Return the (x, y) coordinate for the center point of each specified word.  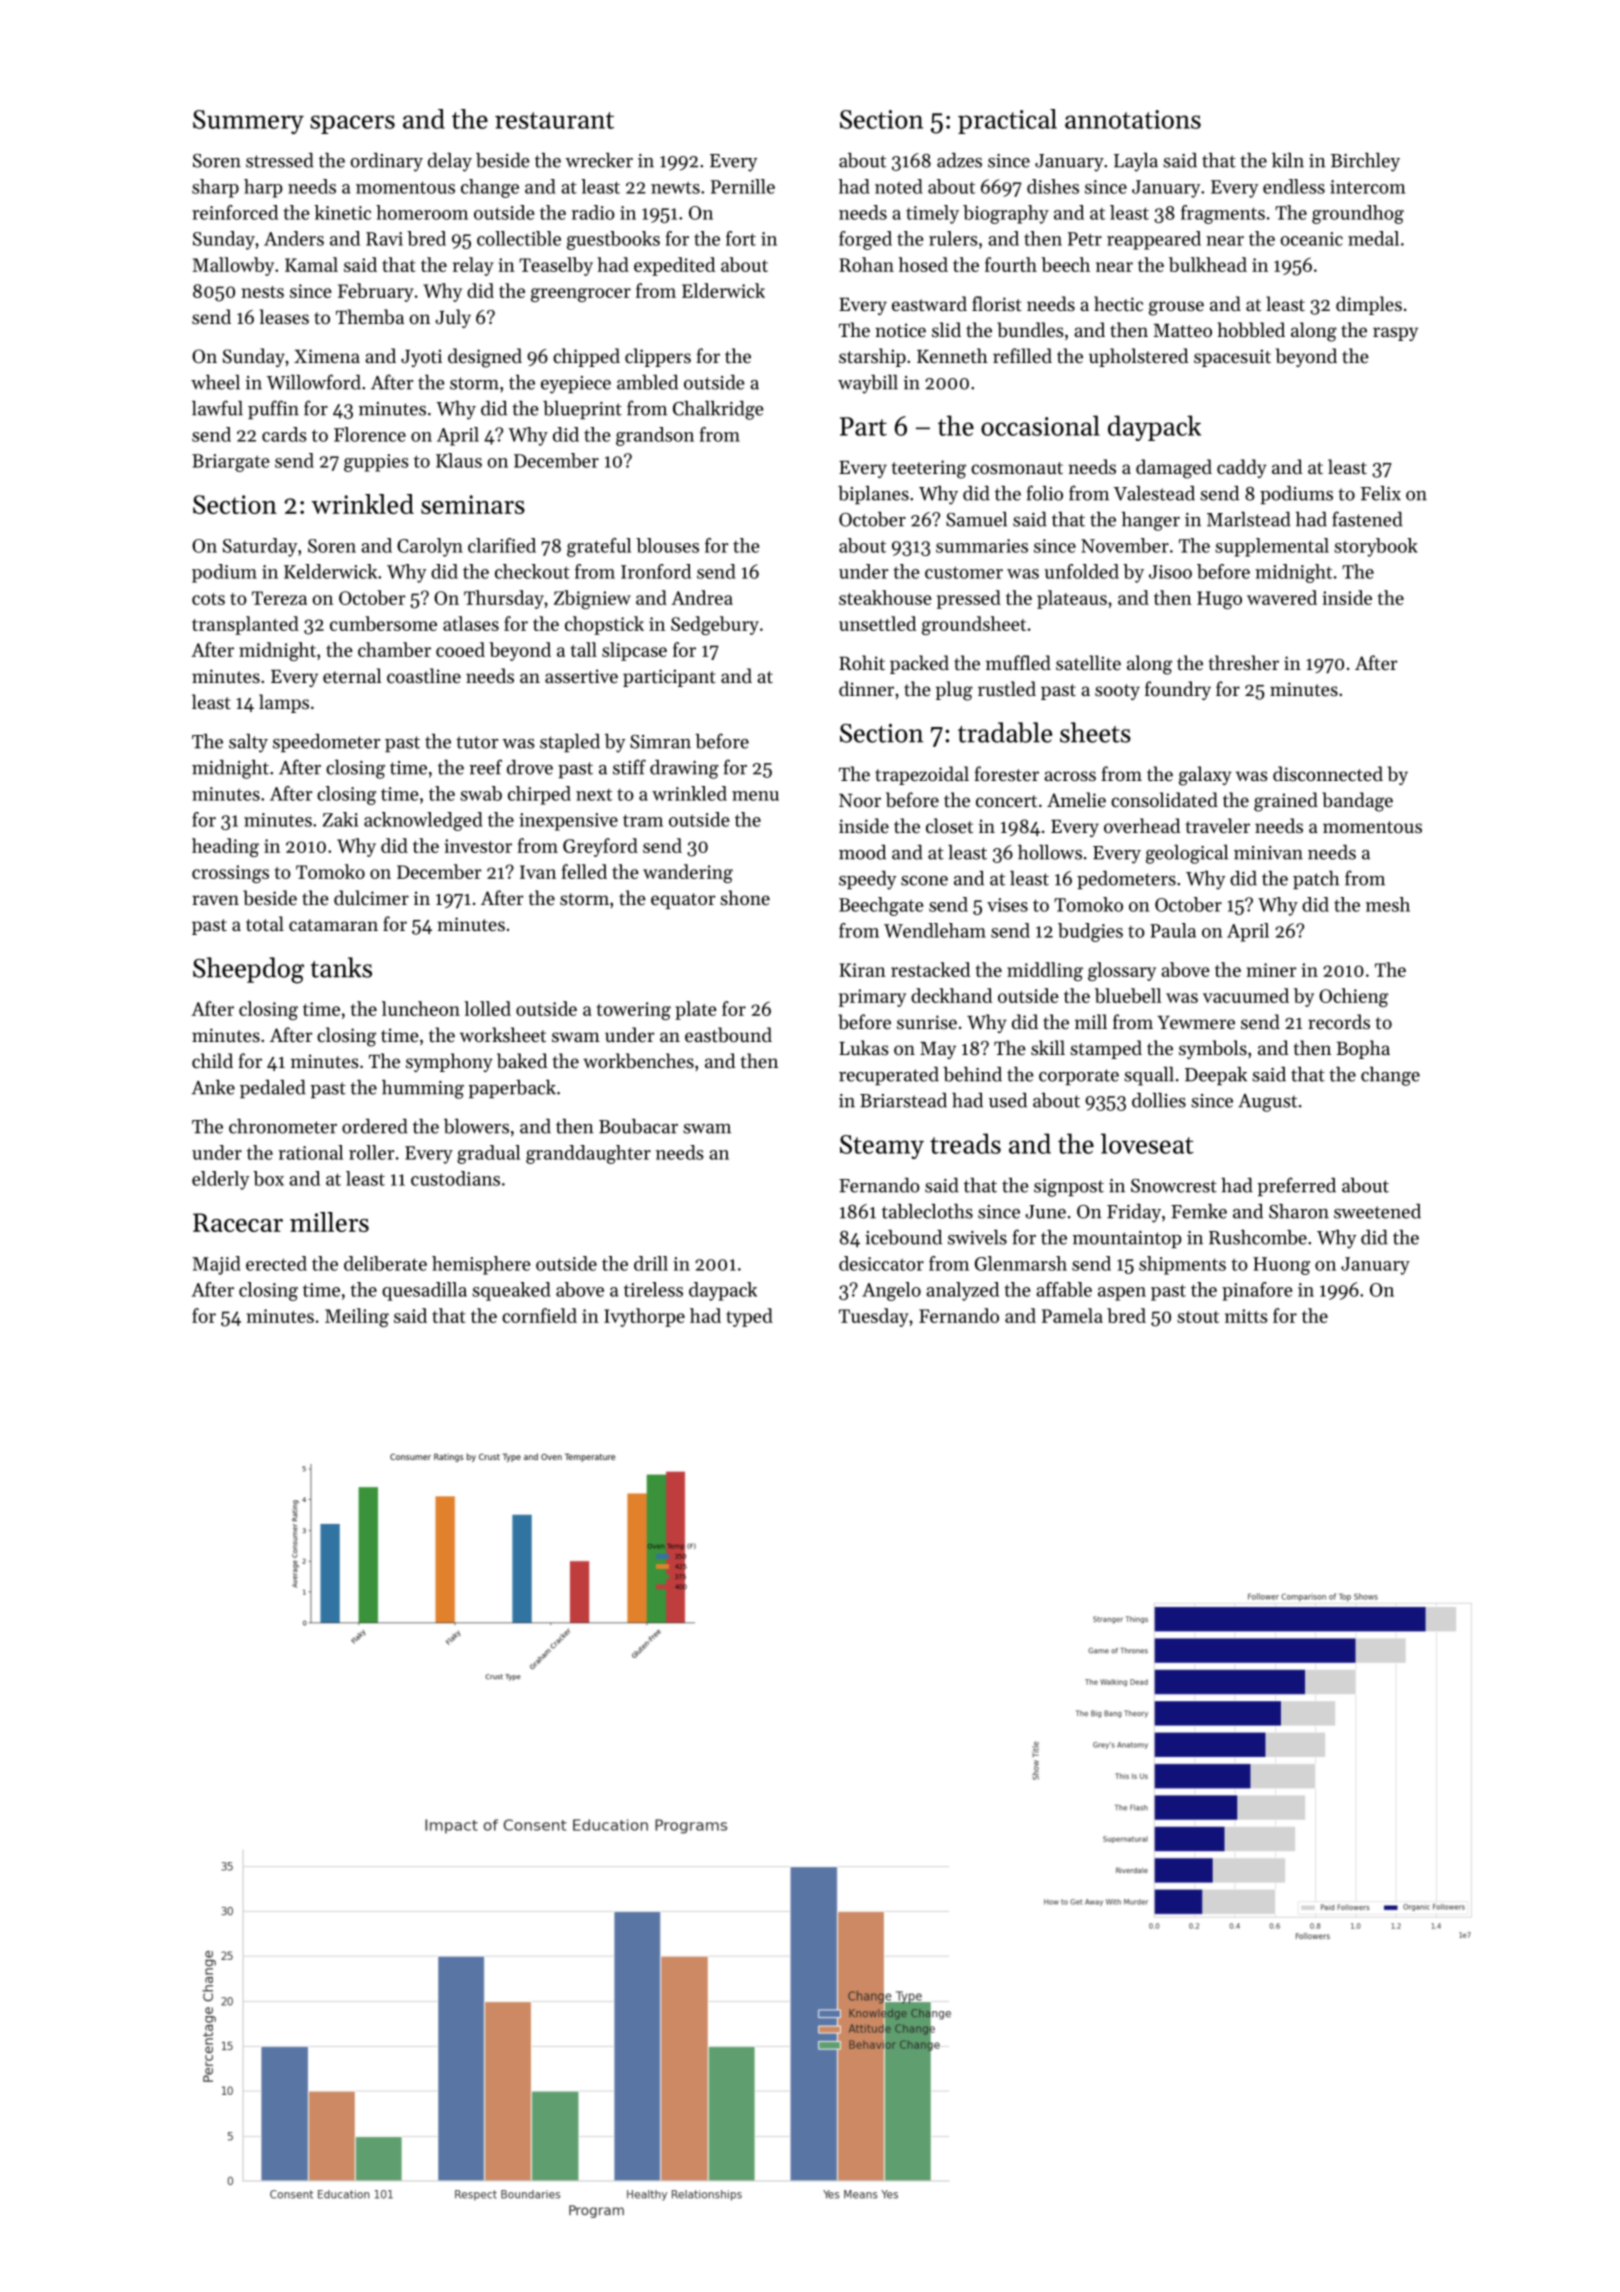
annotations (1133, 119)
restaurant (554, 120)
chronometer (283, 1126)
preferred (1296, 1186)
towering (634, 1011)
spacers (352, 124)
